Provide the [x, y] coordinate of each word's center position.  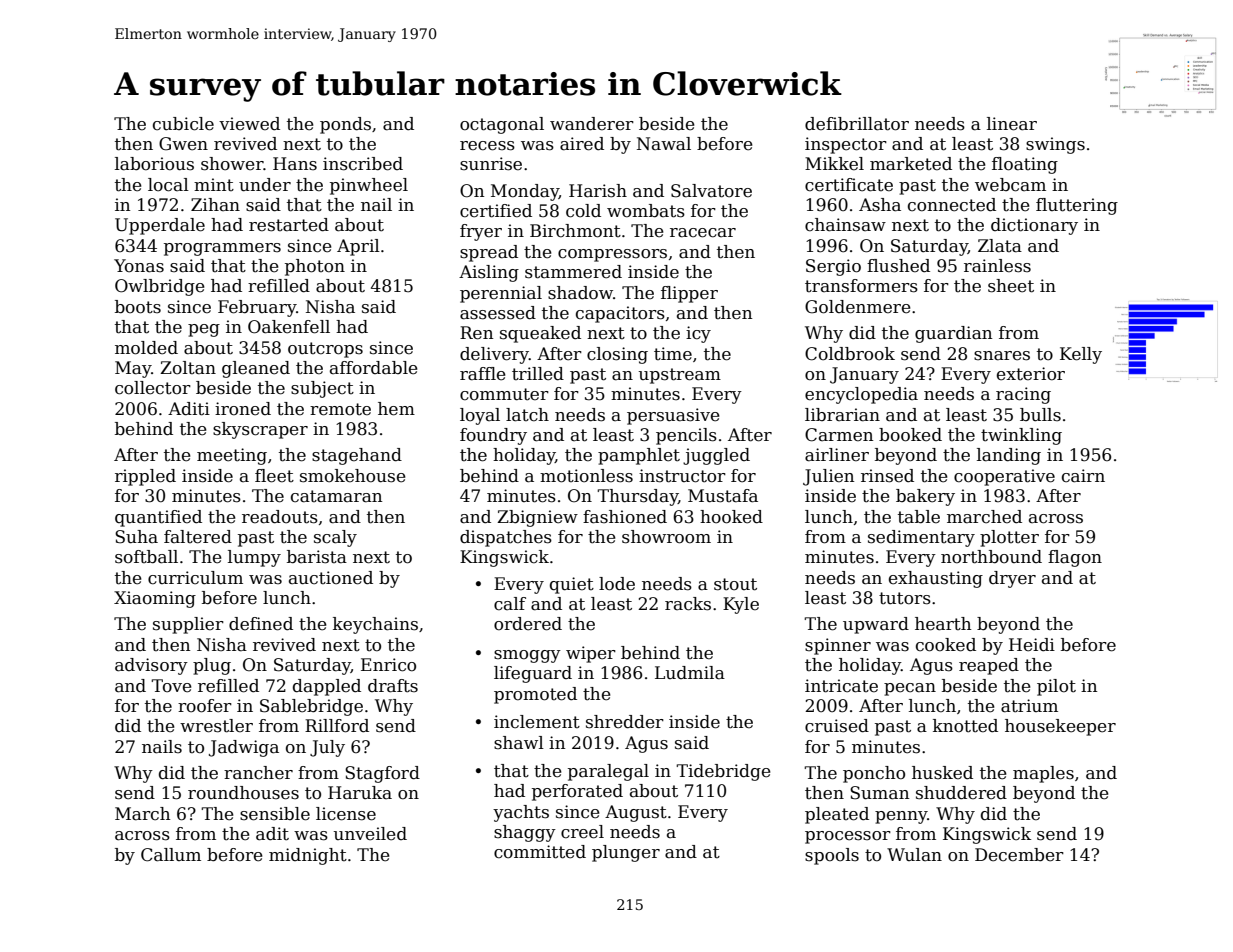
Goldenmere [858, 307]
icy [698, 334]
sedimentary [921, 538]
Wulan [914, 854]
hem [396, 409]
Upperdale [160, 226]
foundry [493, 436]
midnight [308, 856]
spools [832, 856]
